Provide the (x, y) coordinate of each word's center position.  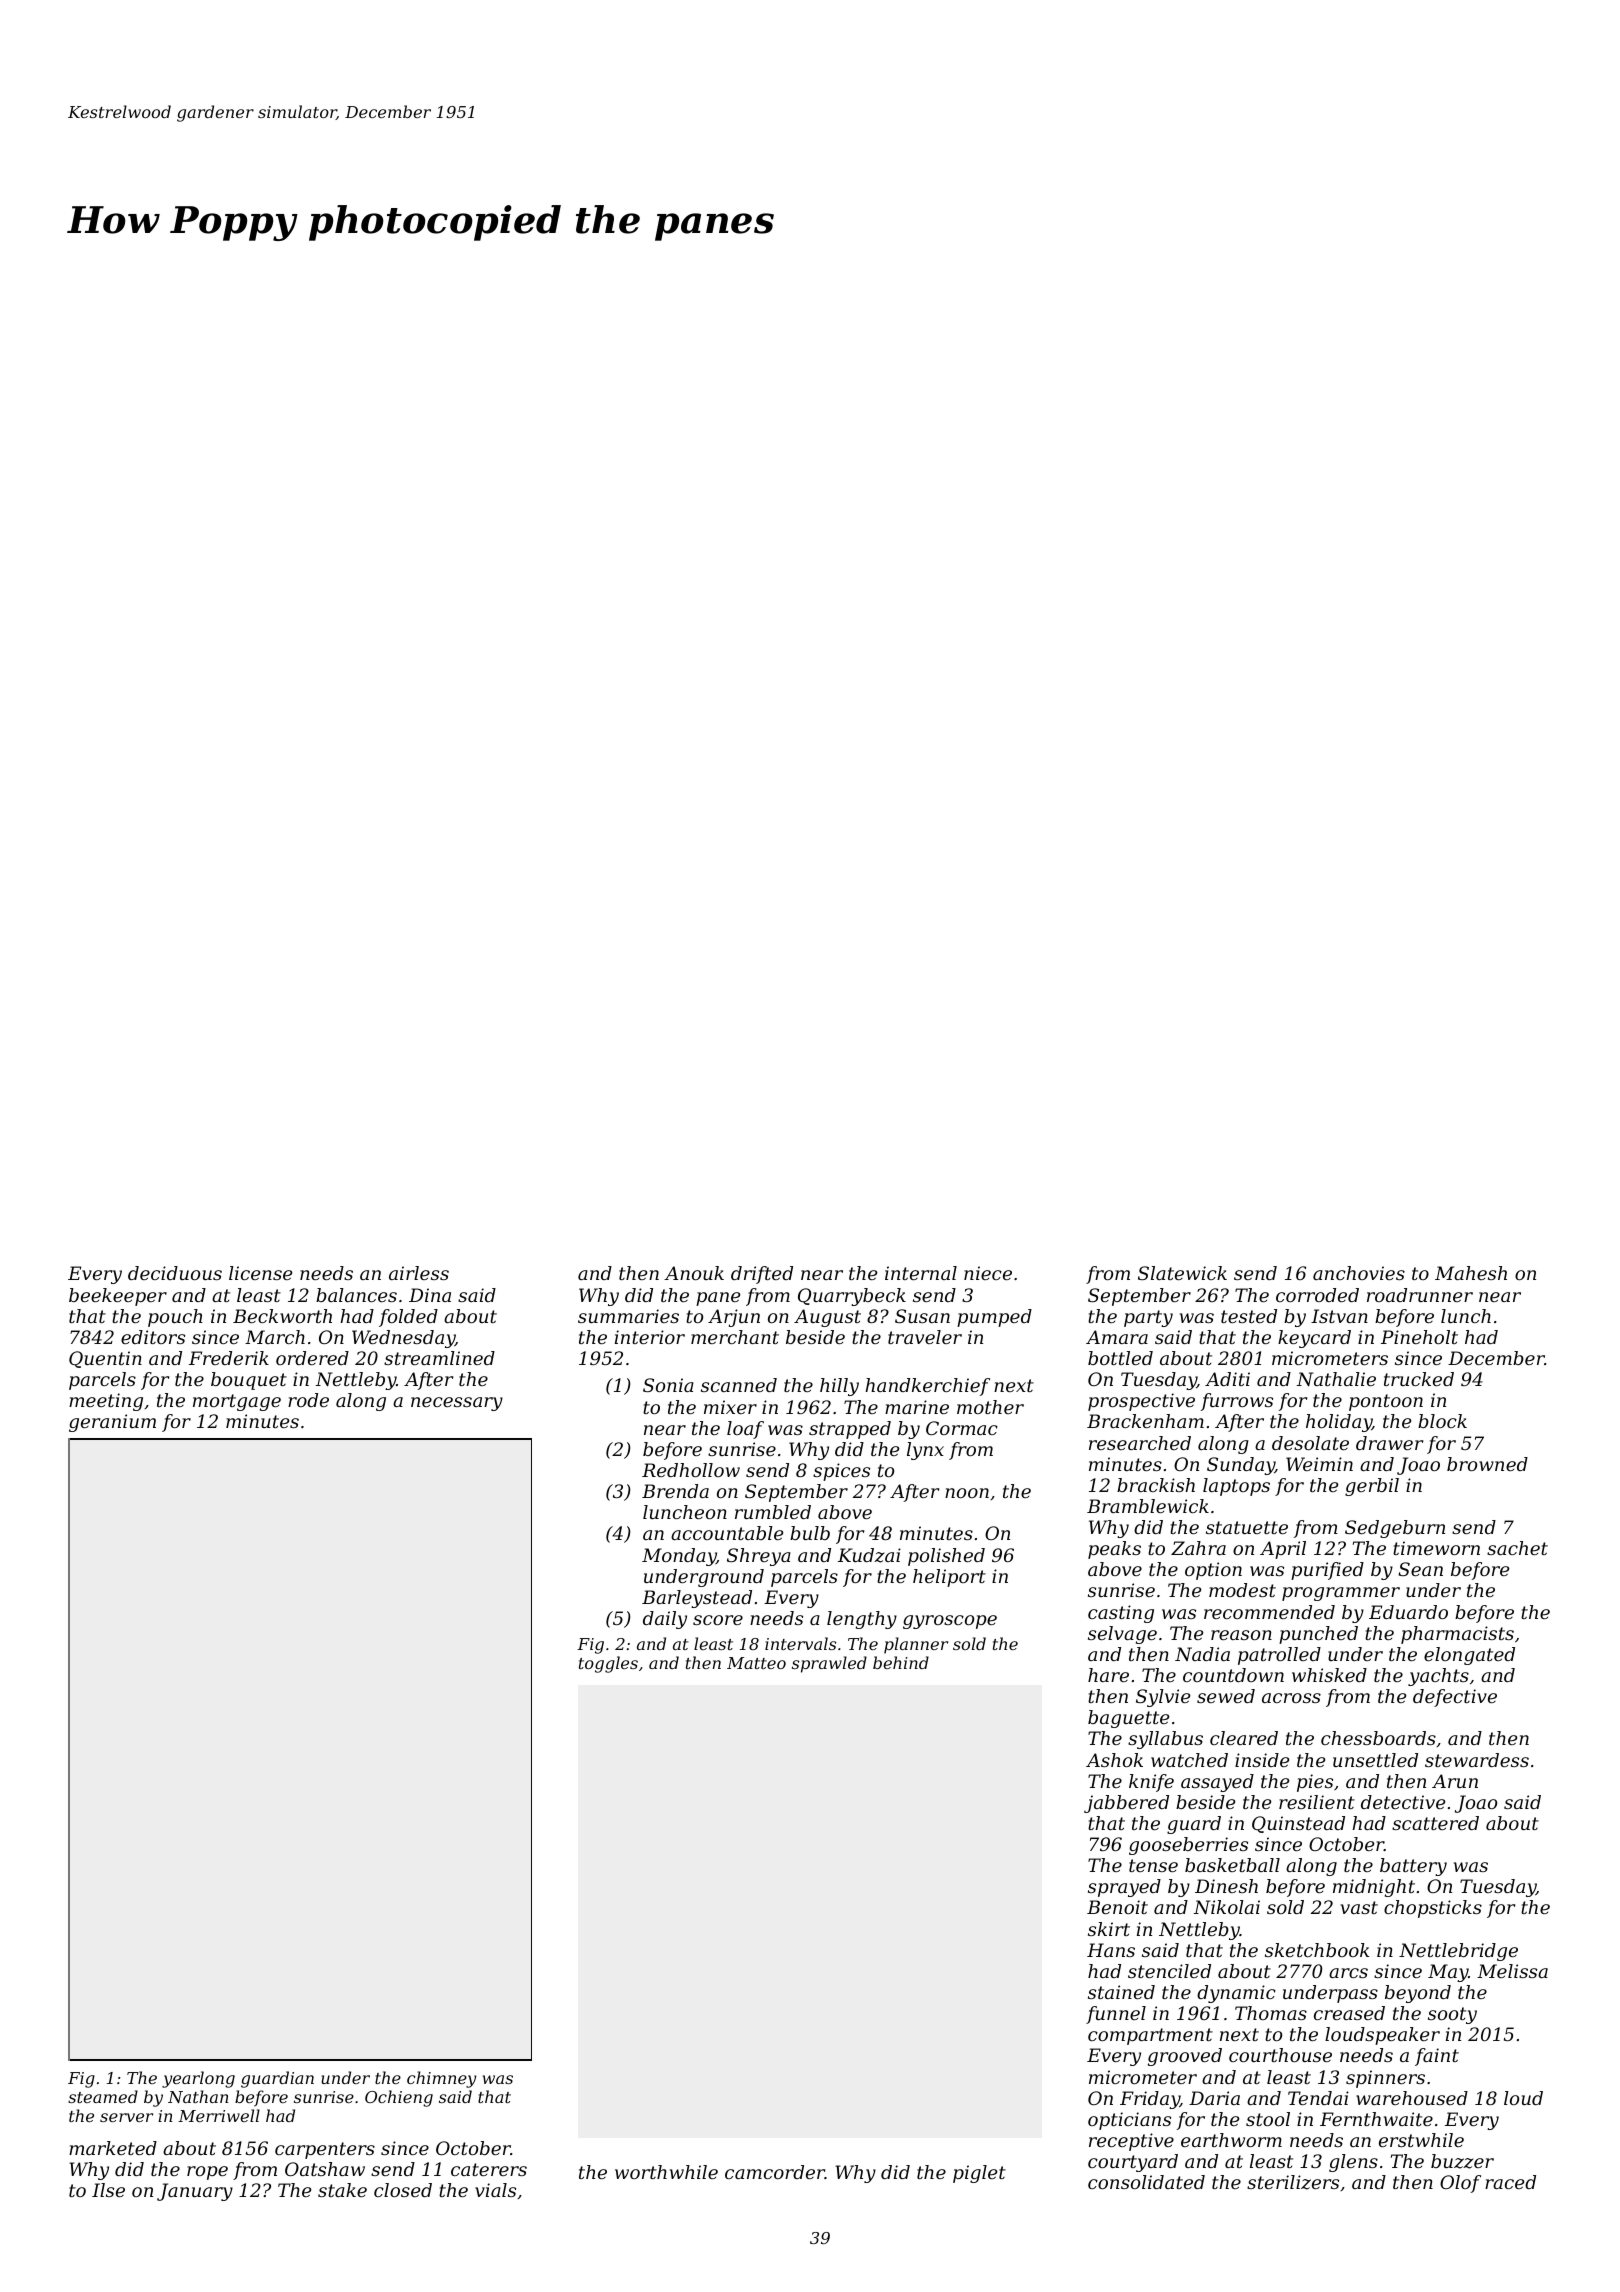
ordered (312, 1358)
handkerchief (927, 1387)
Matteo (756, 1663)
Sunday (1241, 1466)
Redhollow (691, 1470)
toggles (608, 1664)
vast (1359, 1907)
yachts (1438, 1677)
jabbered (1126, 1804)
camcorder (775, 2172)
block (1442, 1421)
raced (1510, 2182)
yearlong (198, 2079)
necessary (457, 1404)
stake (342, 2190)
